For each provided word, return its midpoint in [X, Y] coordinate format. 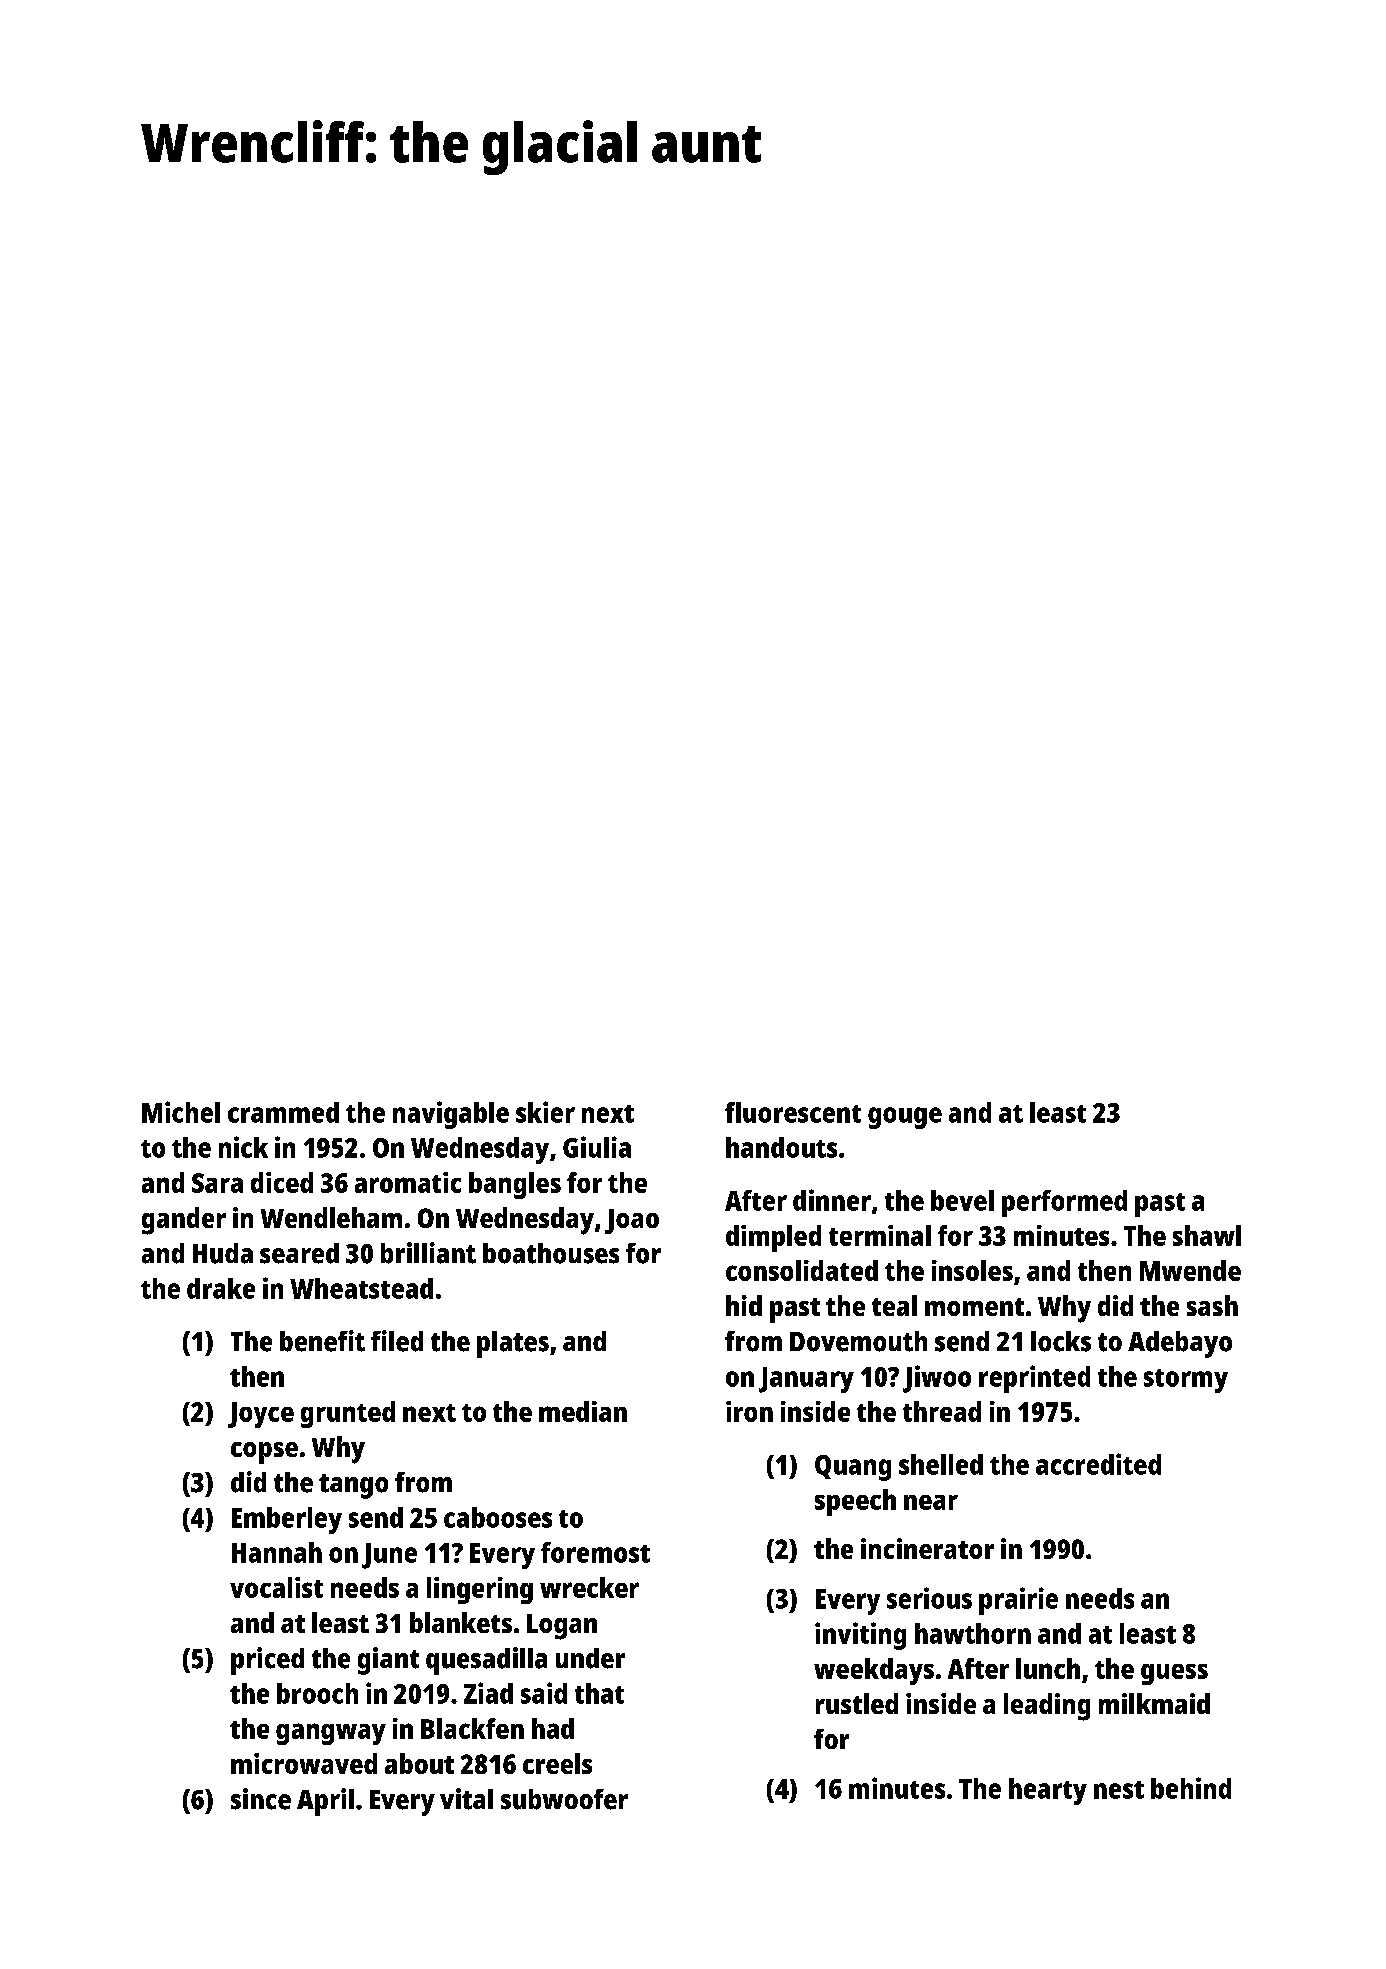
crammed [283, 1112]
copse [264, 1453]
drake [221, 1288]
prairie [1018, 1601]
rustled [857, 1703]
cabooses [498, 1517]
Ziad [488, 1693]
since [261, 1799]
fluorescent [793, 1112]
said [544, 1693]
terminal [880, 1235]
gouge [905, 1118]
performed [1064, 1203]
